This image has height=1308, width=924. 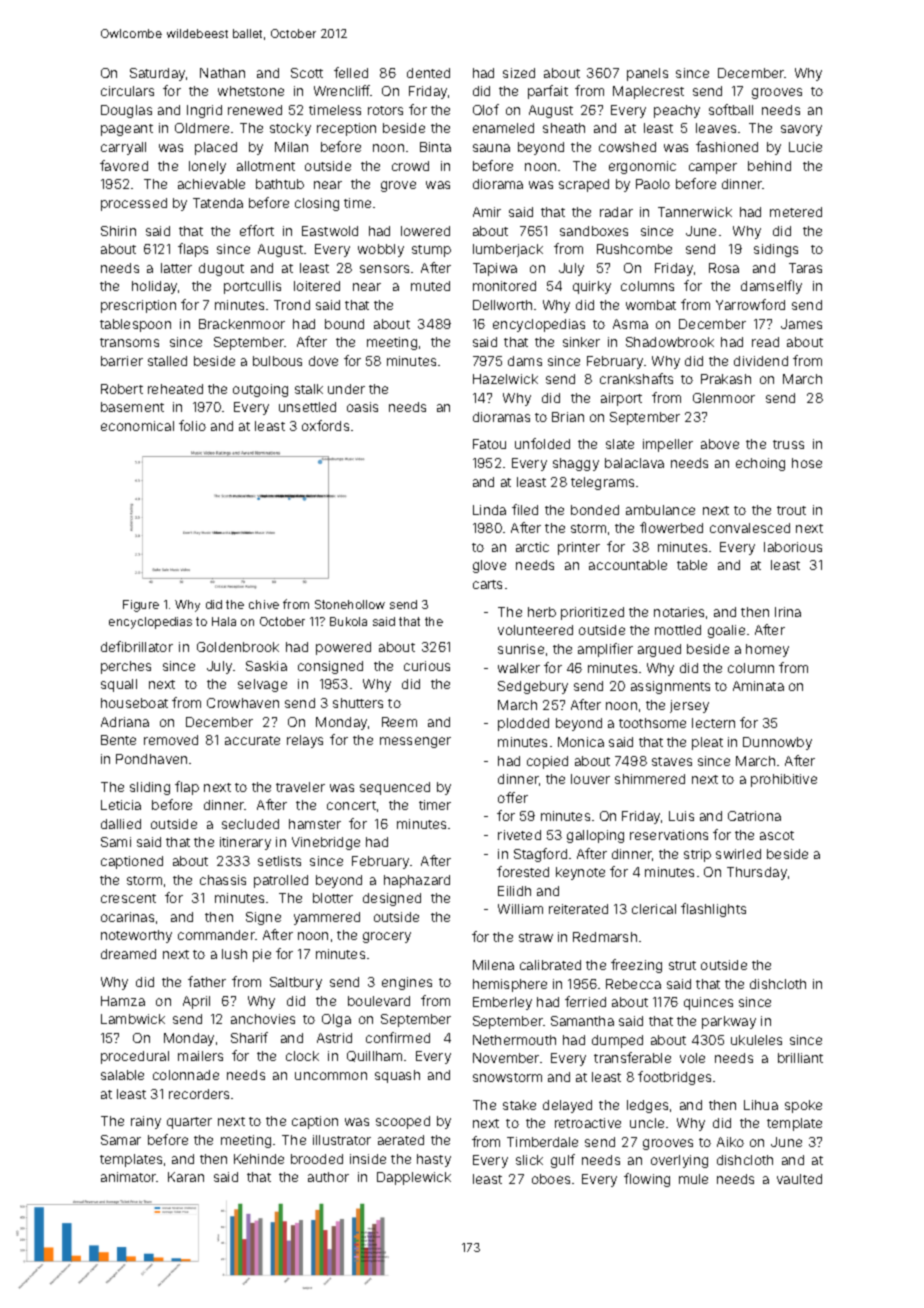 What do you see at coordinates (129, 1177) in the image?
I see `animator` at bounding box center [129, 1177].
